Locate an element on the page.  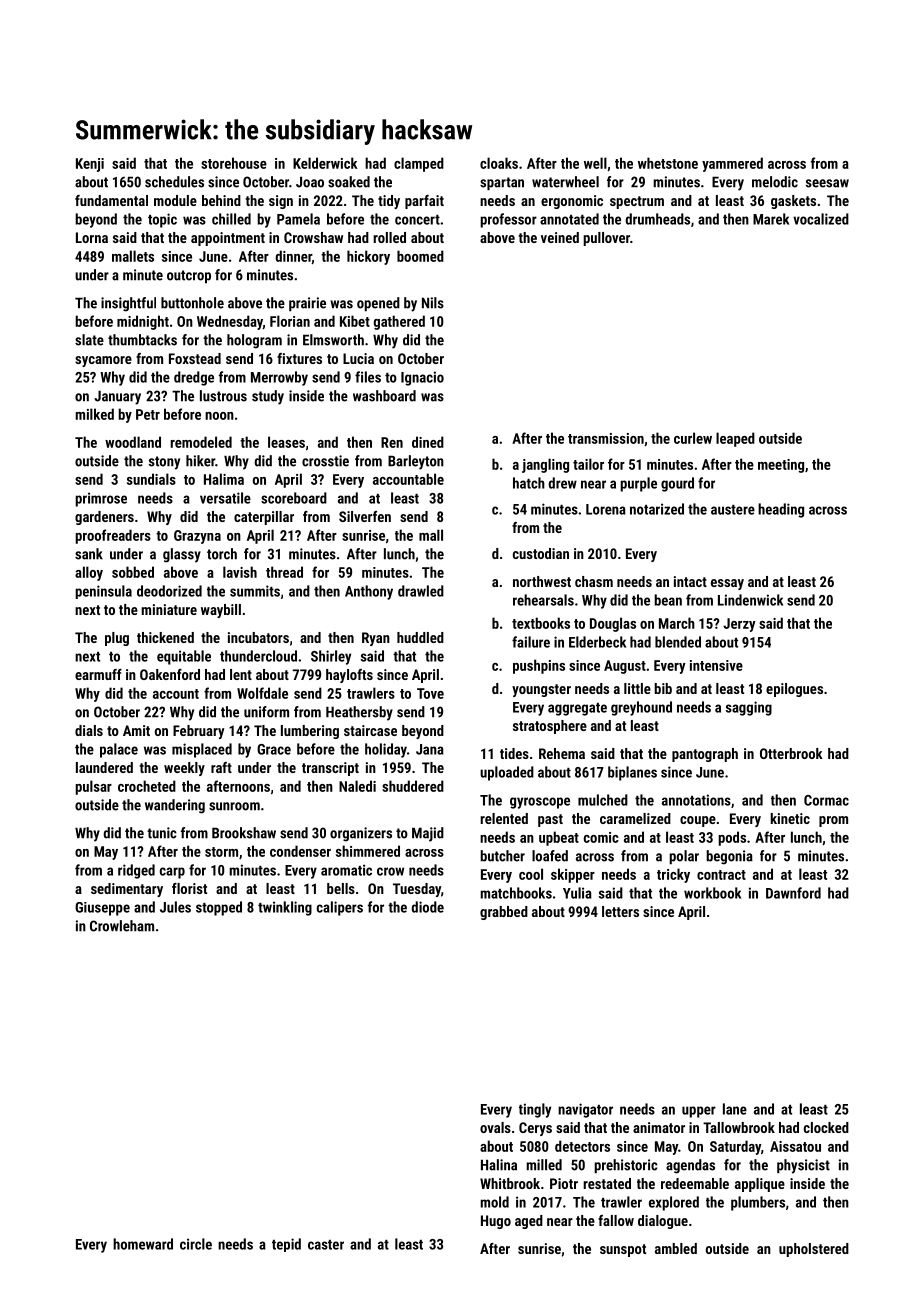
heading is located at coordinates (781, 510).
